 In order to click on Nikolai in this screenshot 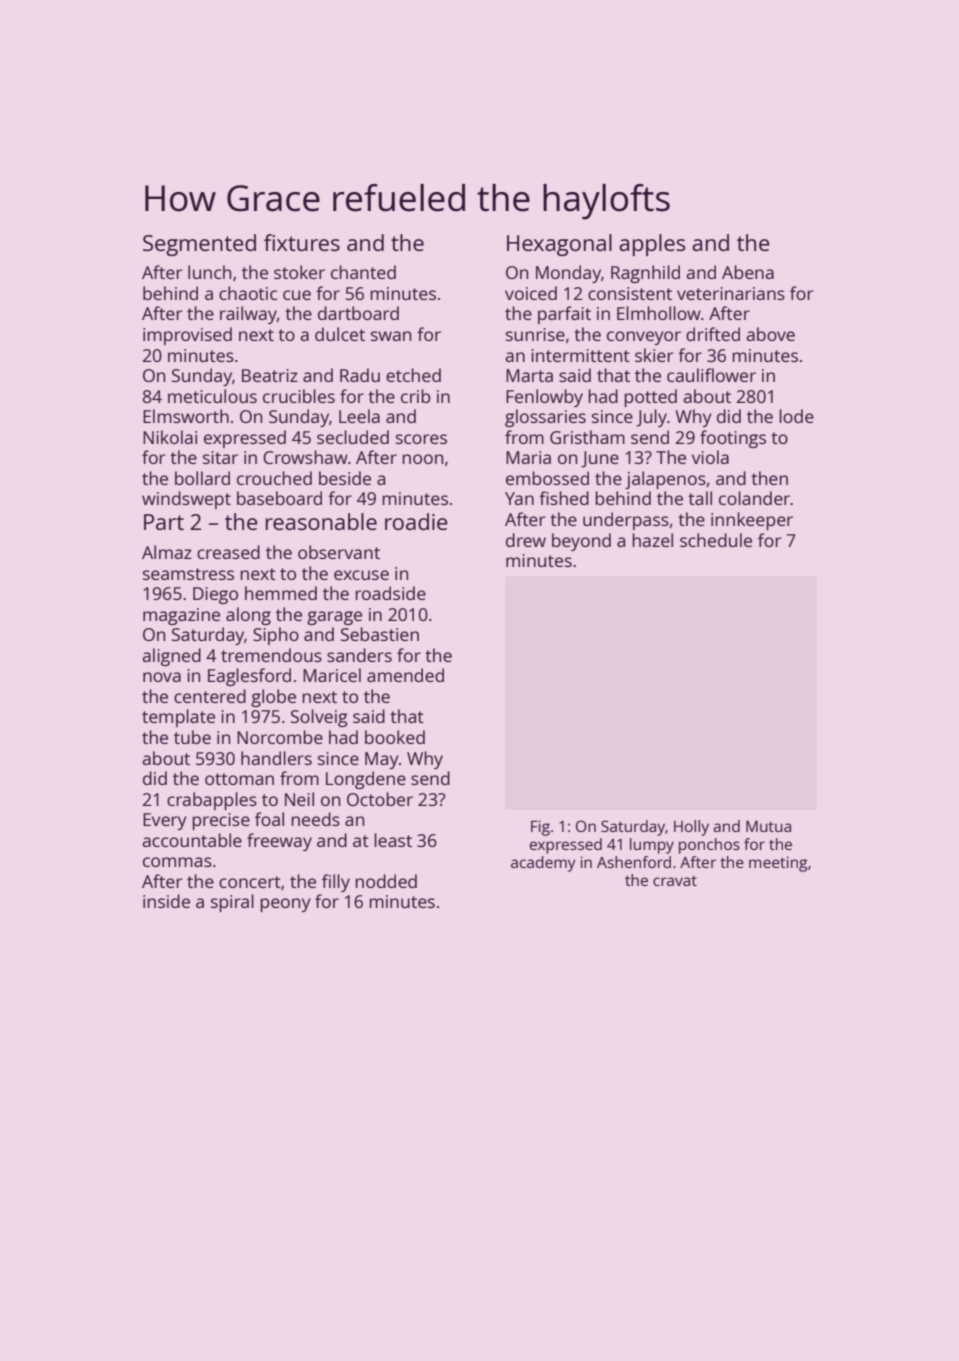, I will do `click(170, 437)`.
